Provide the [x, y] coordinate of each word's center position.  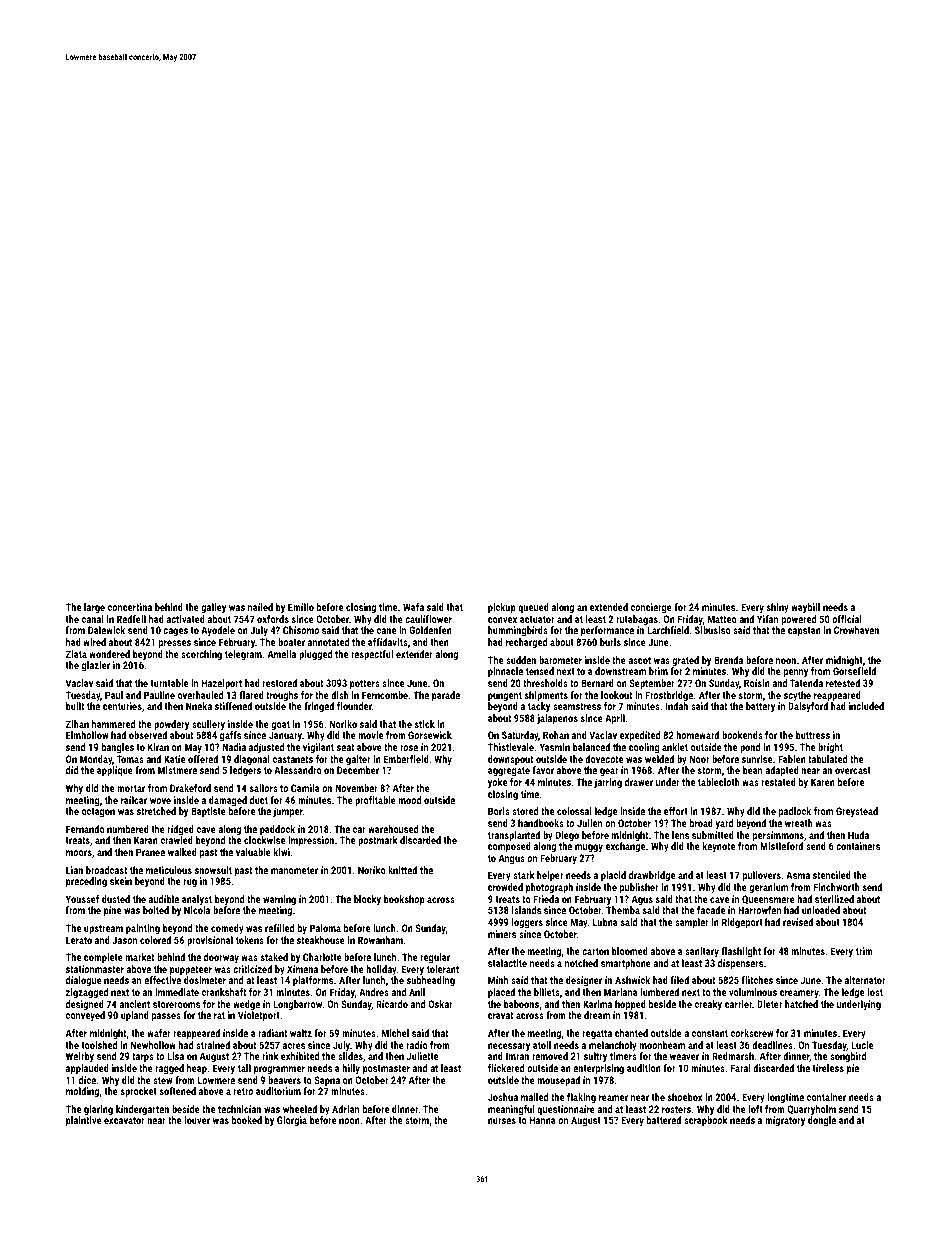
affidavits [388, 642]
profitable [375, 801]
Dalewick [106, 630]
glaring [98, 1110]
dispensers [740, 964]
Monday [96, 760]
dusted [116, 899]
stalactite [507, 963]
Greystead [857, 812]
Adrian [345, 1109]
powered [799, 620]
